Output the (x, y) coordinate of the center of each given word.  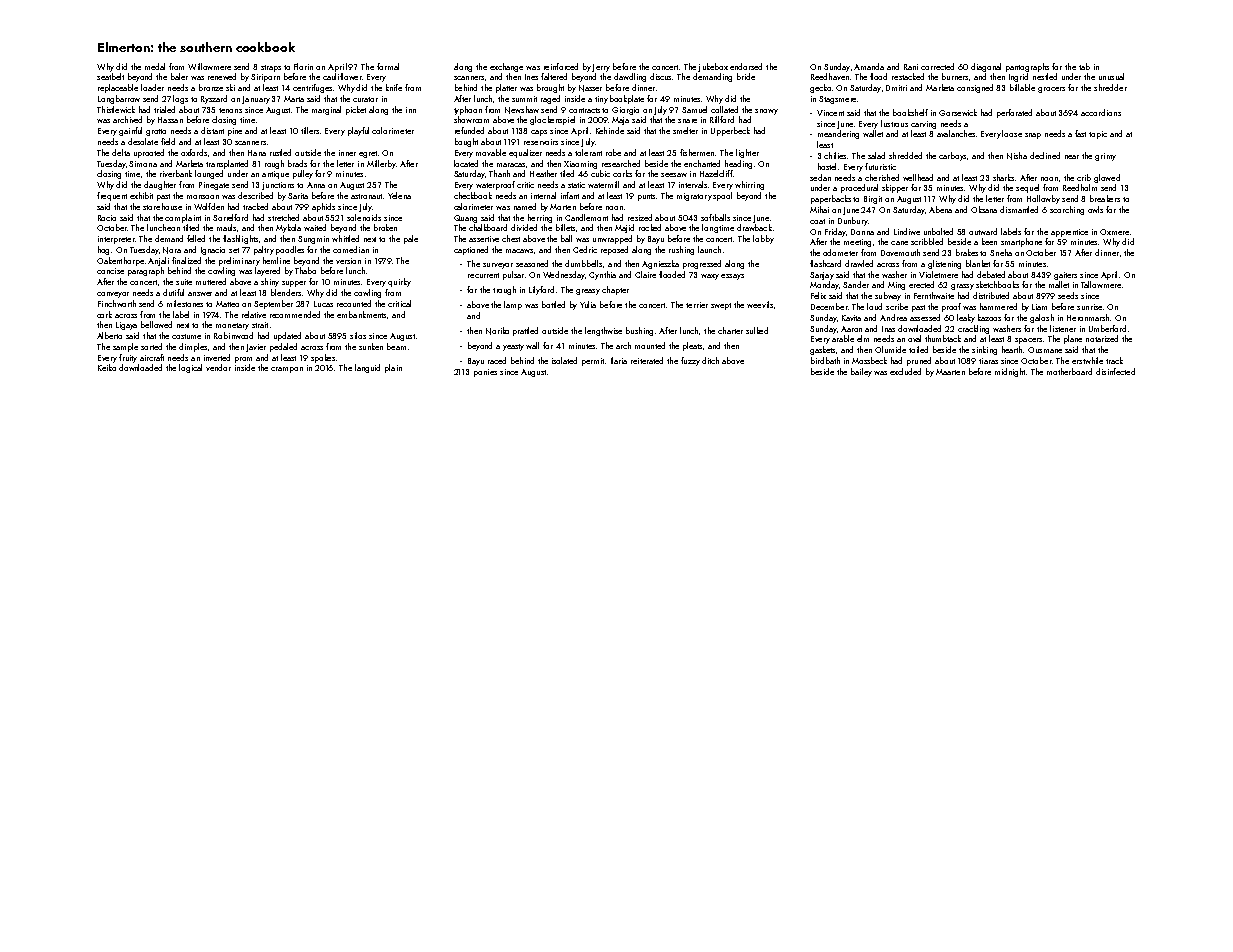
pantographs (1027, 67)
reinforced (561, 66)
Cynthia (602, 275)
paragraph (146, 271)
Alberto (109, 335)
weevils (760, 304)
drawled (859, 263)
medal (155, 66)
